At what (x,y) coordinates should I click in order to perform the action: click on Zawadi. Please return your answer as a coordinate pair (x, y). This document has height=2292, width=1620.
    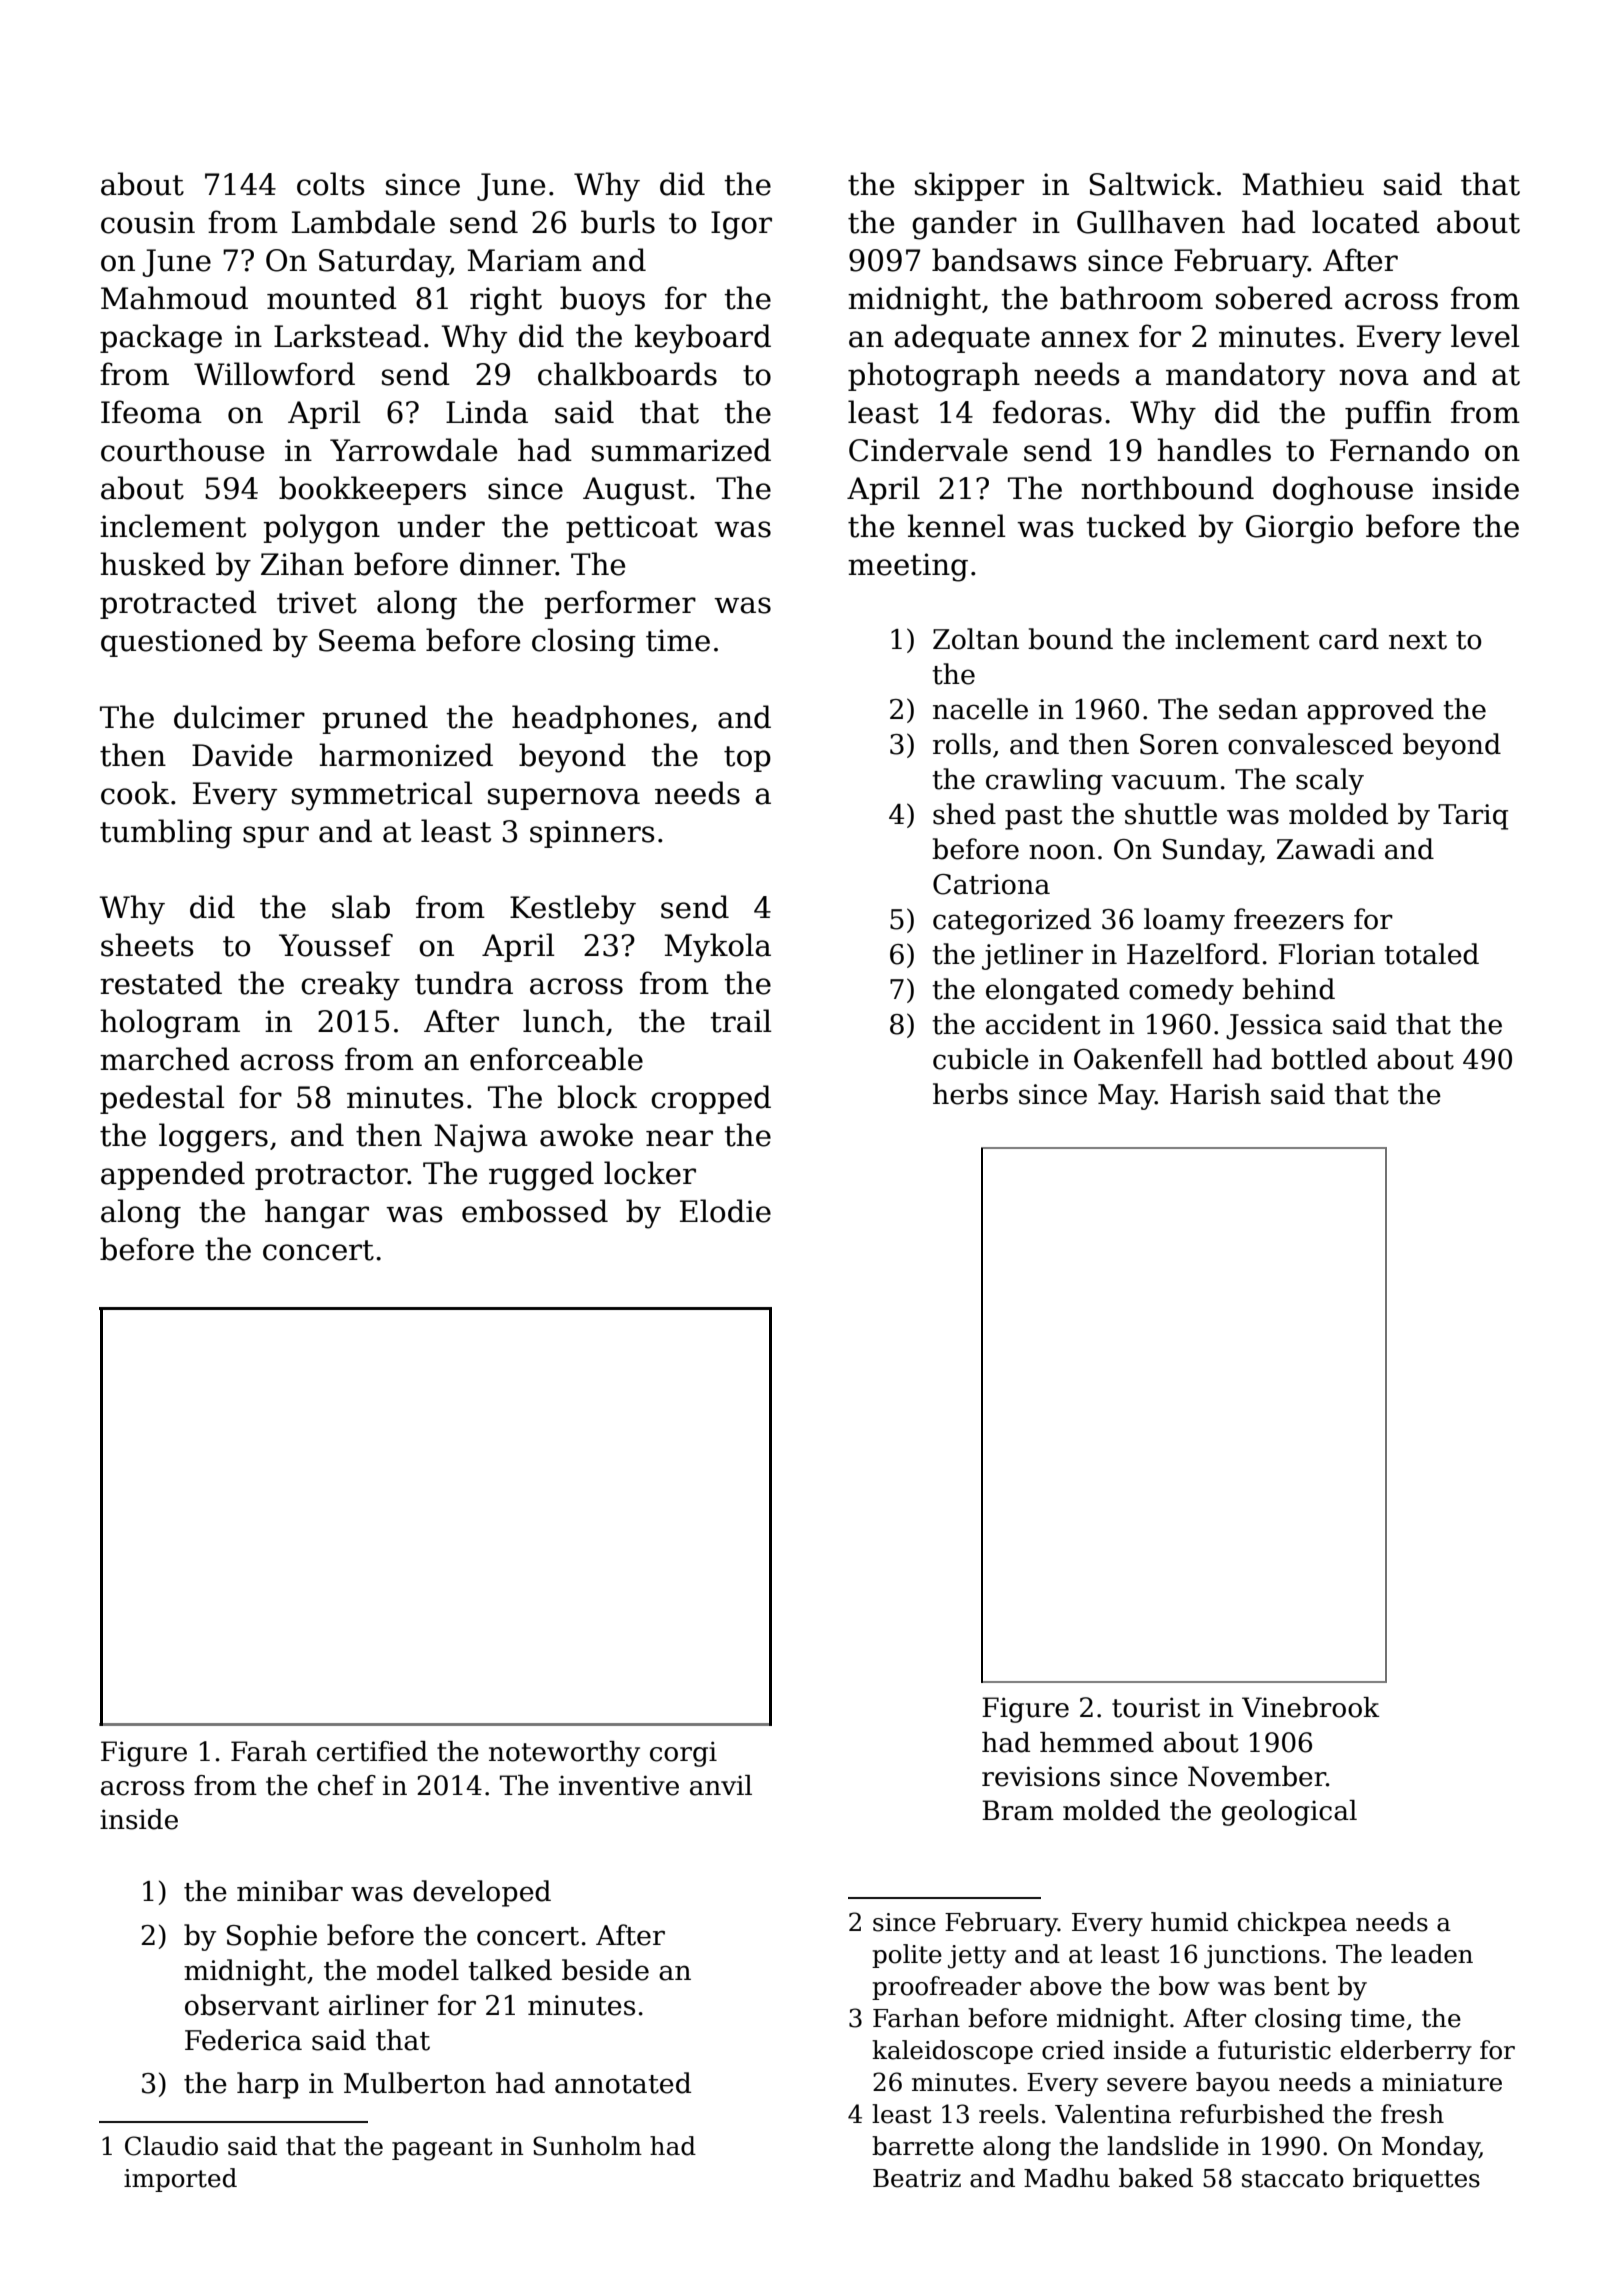
    Looking at the image, I should click on (1326, 849).
